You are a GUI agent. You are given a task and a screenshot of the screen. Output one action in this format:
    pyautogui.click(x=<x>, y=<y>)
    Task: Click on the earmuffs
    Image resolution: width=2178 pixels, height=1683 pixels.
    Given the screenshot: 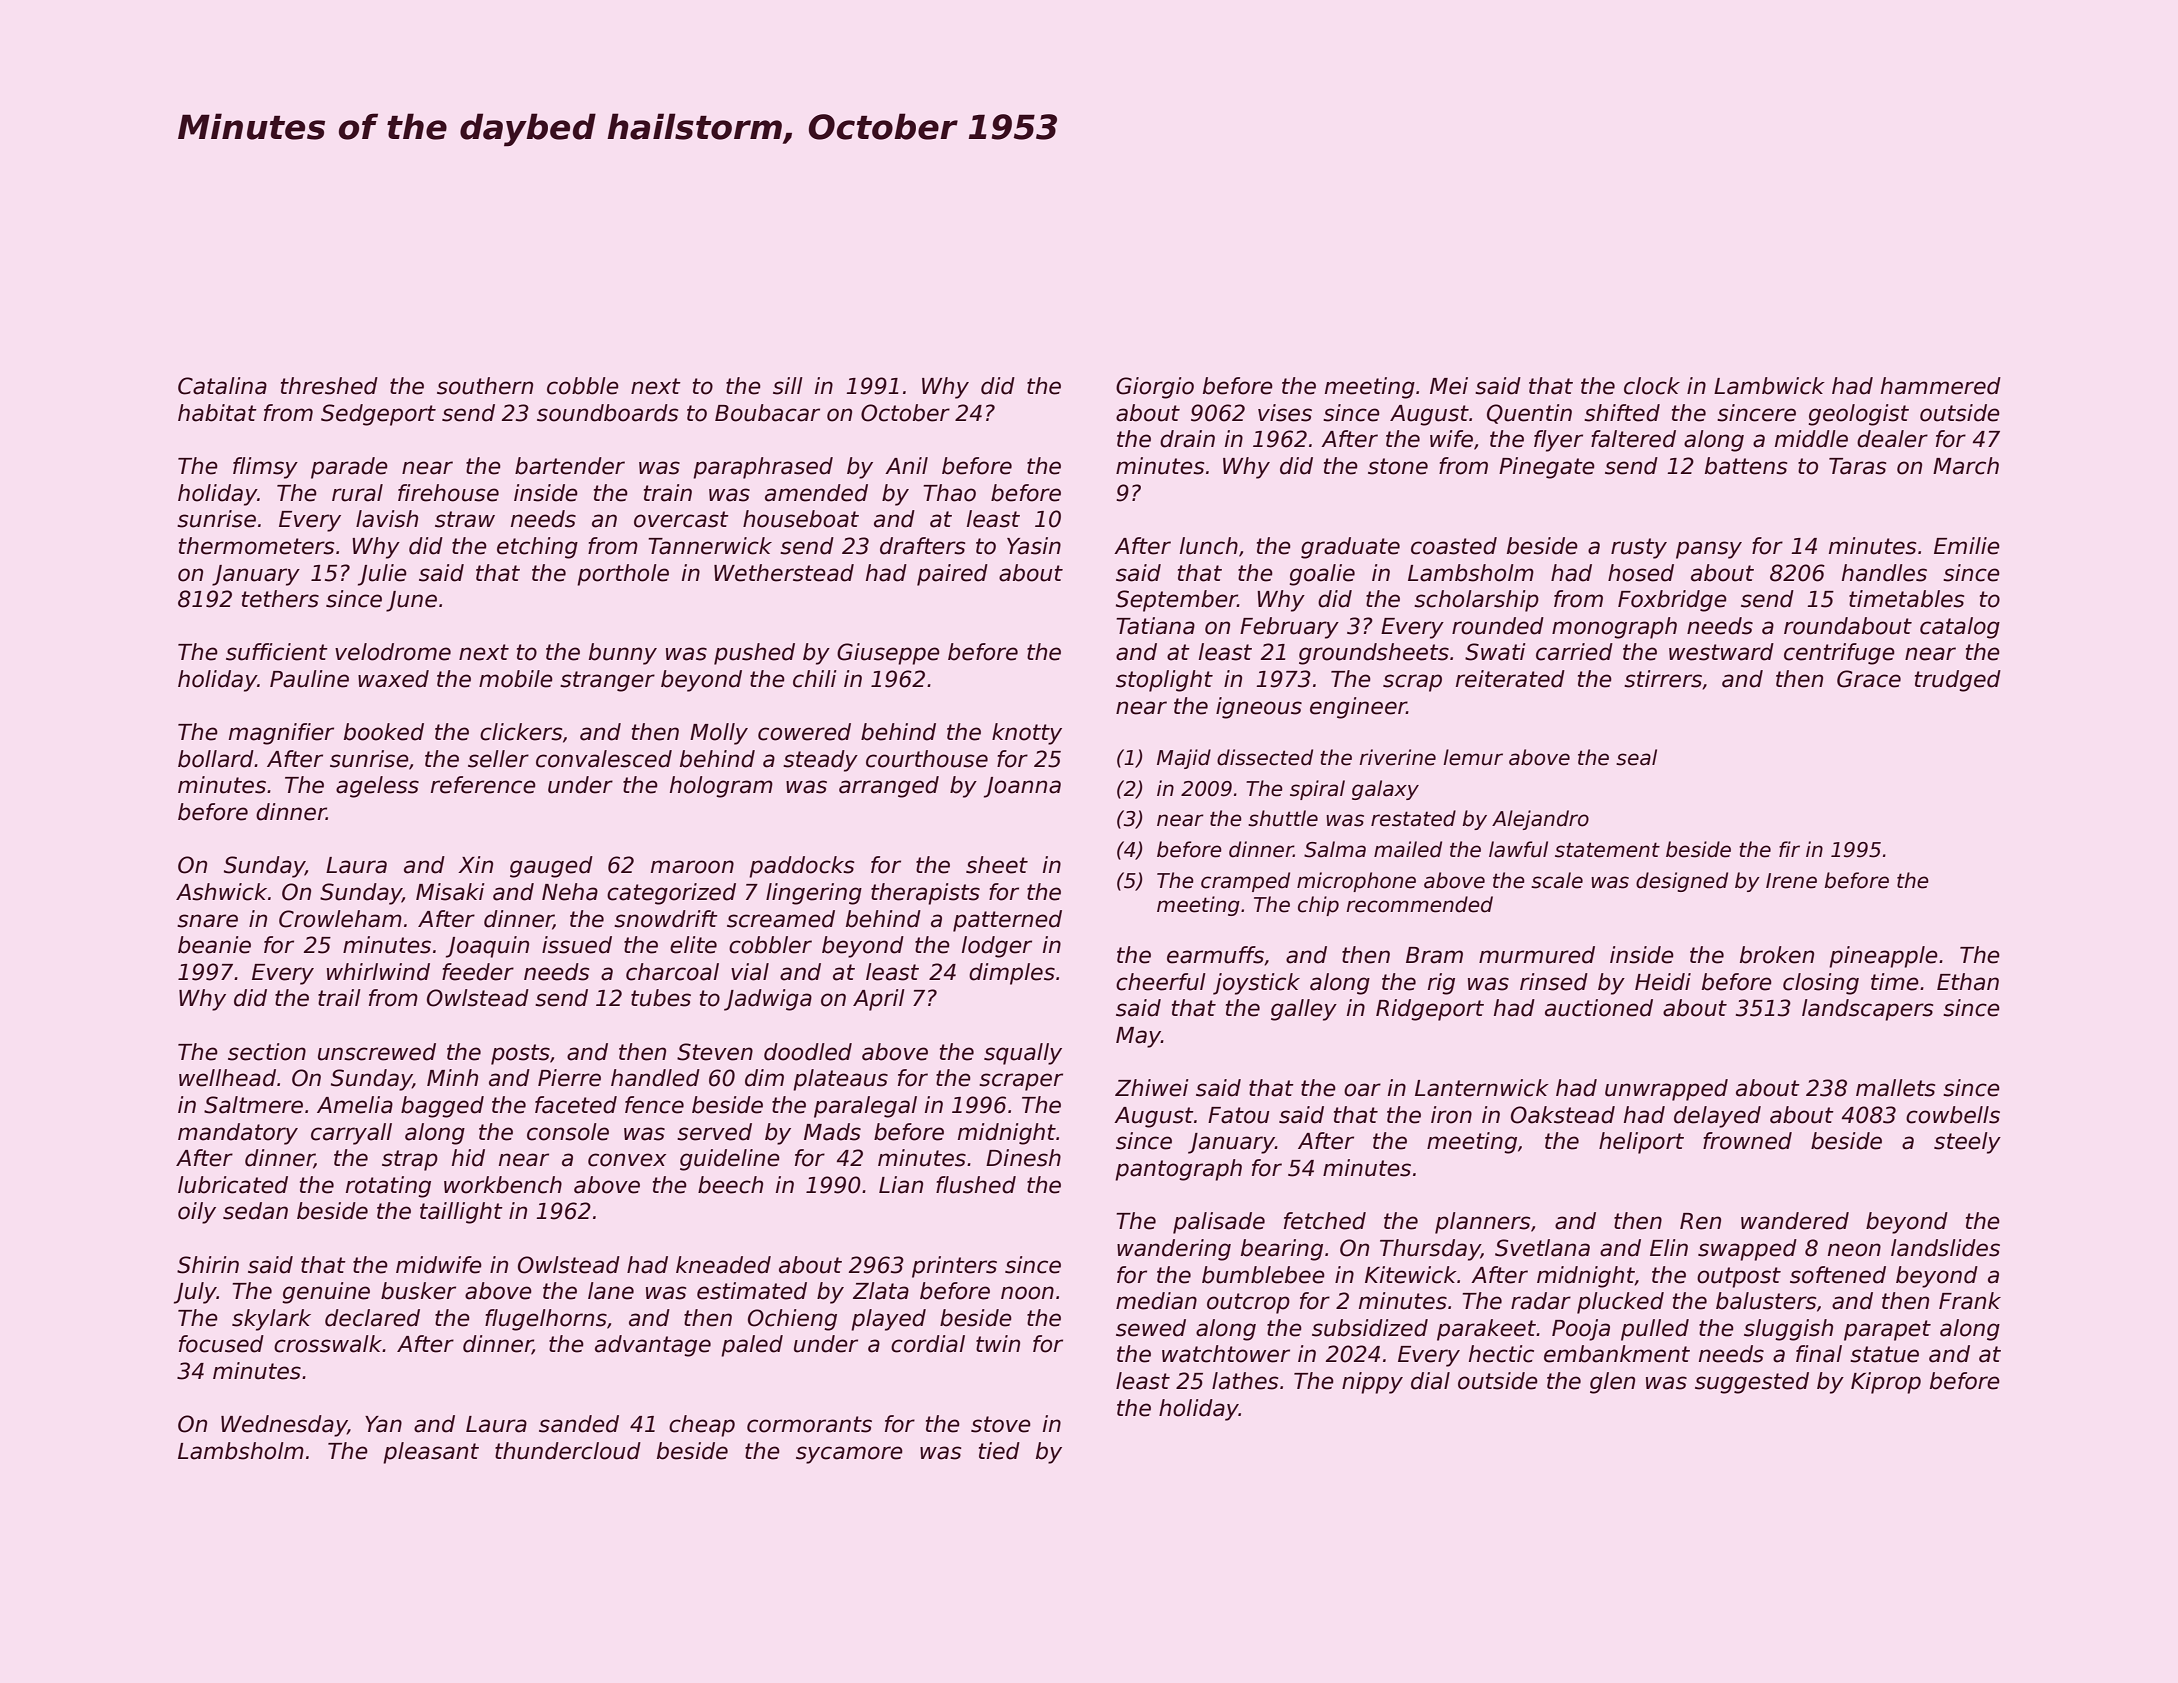 What is the action you would take?
    pyautogui.click(x=1215, y=955)
